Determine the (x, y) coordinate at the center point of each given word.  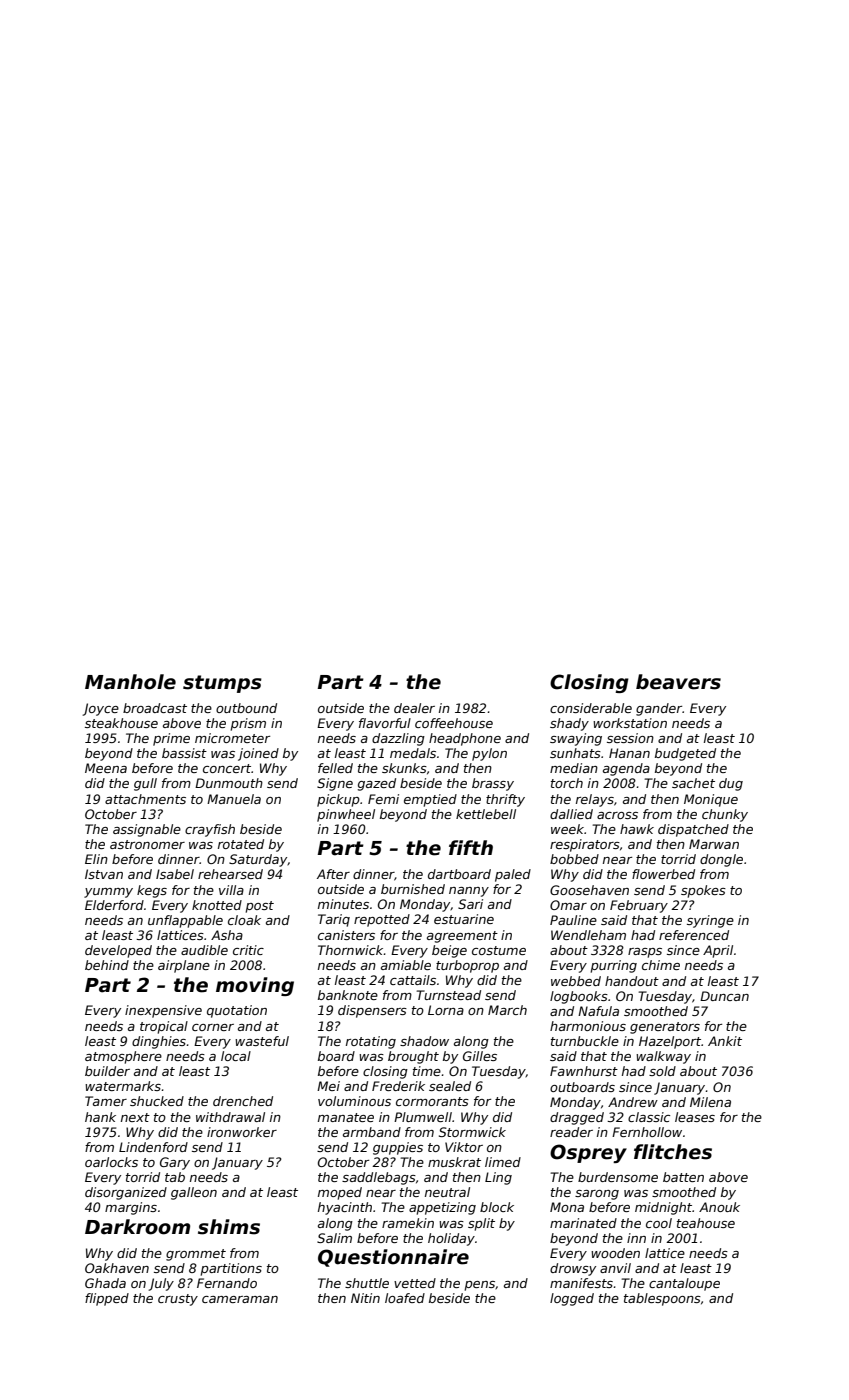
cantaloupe (684, 1284)
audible (204, 950)
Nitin (365, 1298)
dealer (414, 708)
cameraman (240, 1299)
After (333, 874)
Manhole (130, 682)
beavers (678, 682)
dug (731, 784)
